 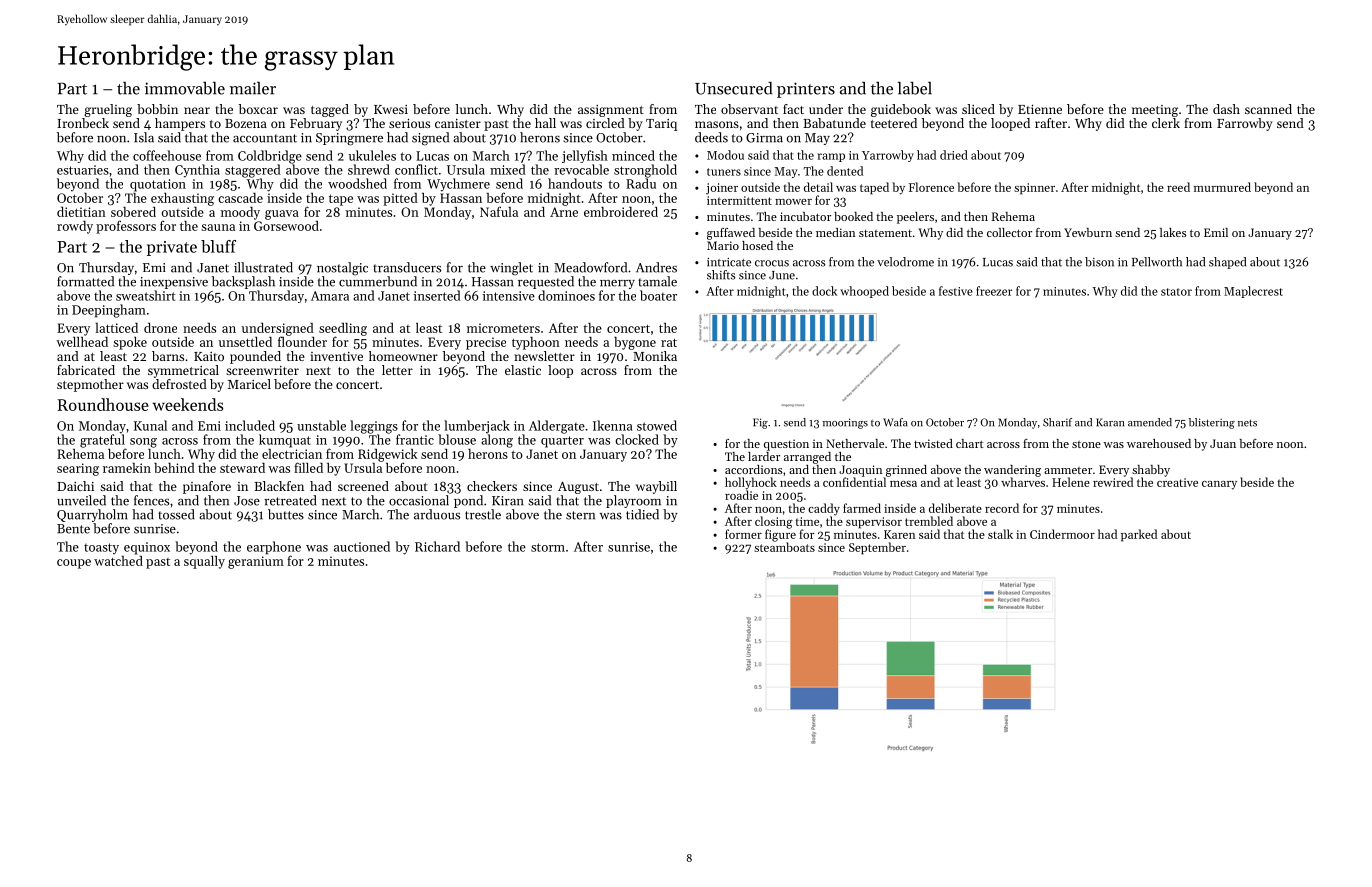 What do you see at coordinates (956, 291) in the screenshot?
I see `festive` at bounding box center [956, 291].
